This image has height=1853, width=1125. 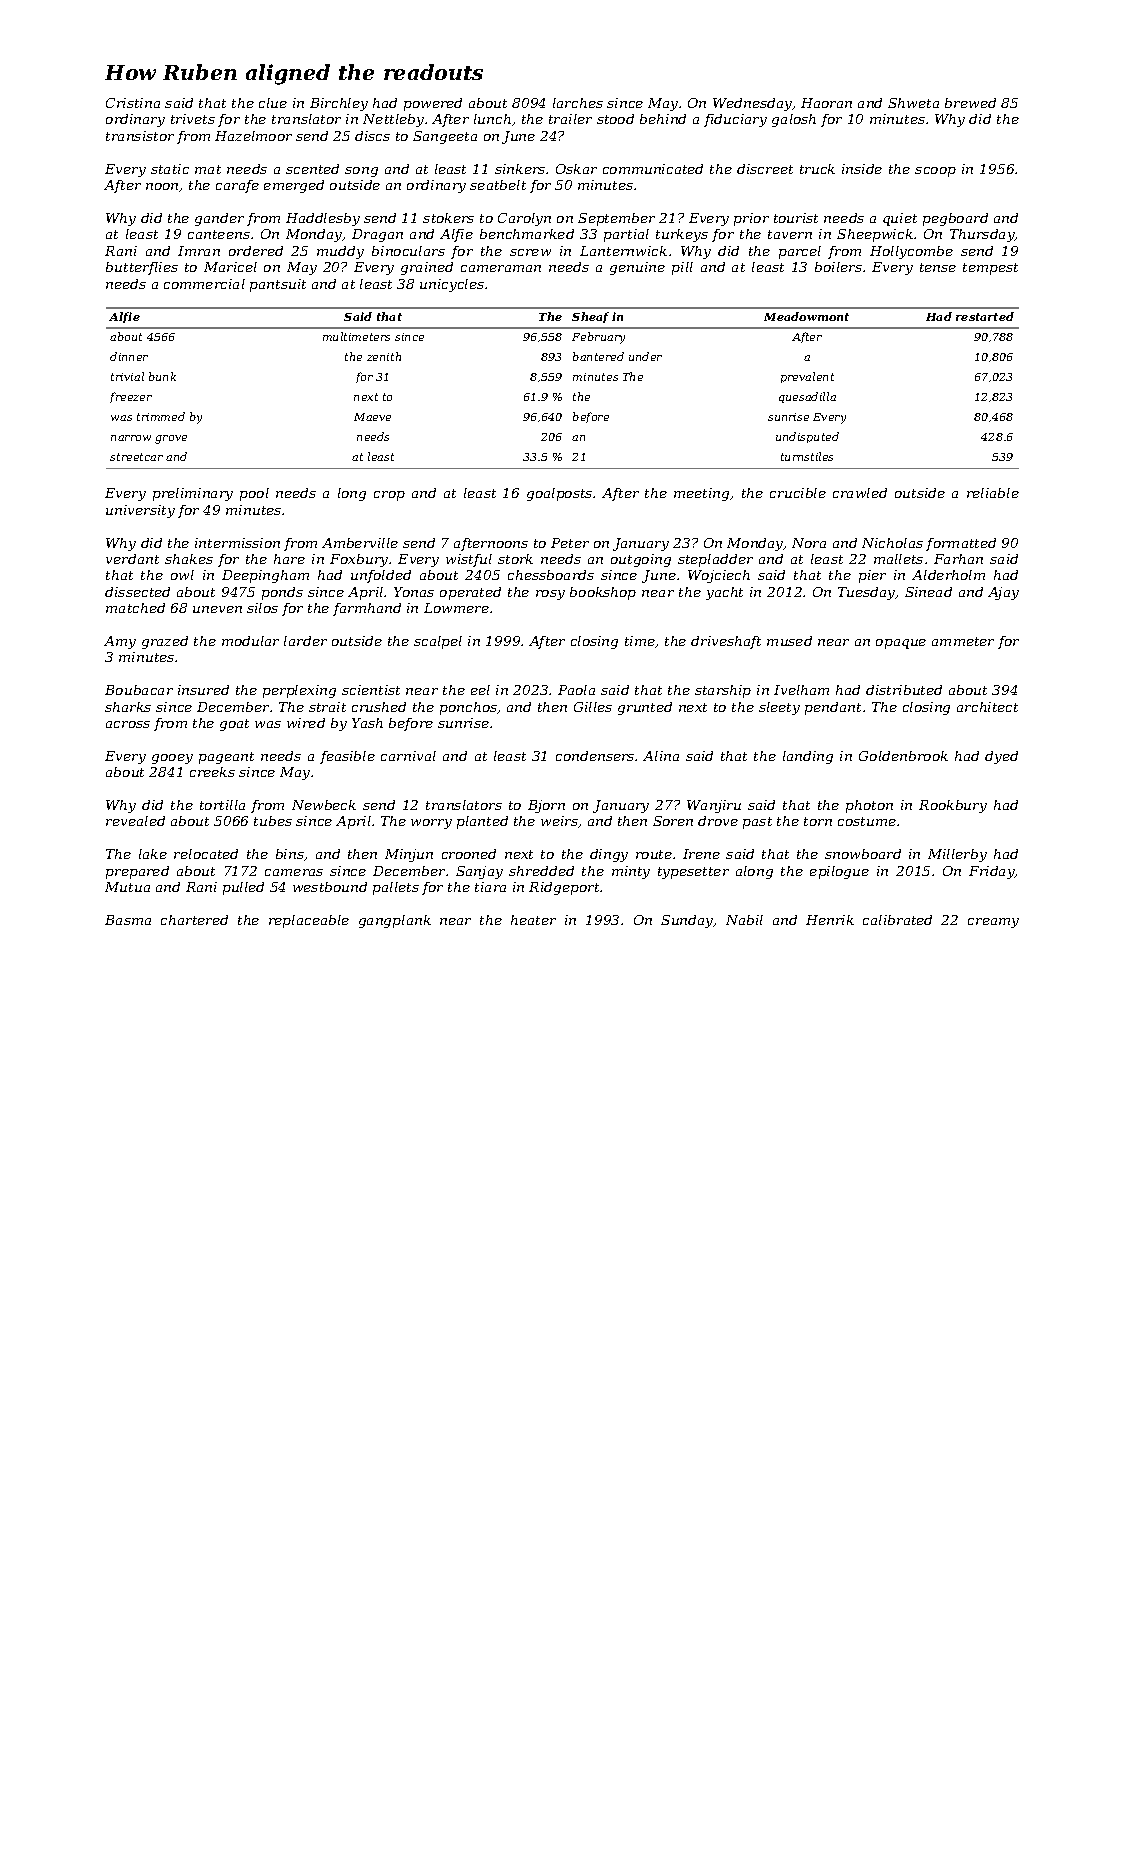 What do you see at coordinates (452, 285) in the image?
I see `unicycles` at bounding box center [452, 285].
